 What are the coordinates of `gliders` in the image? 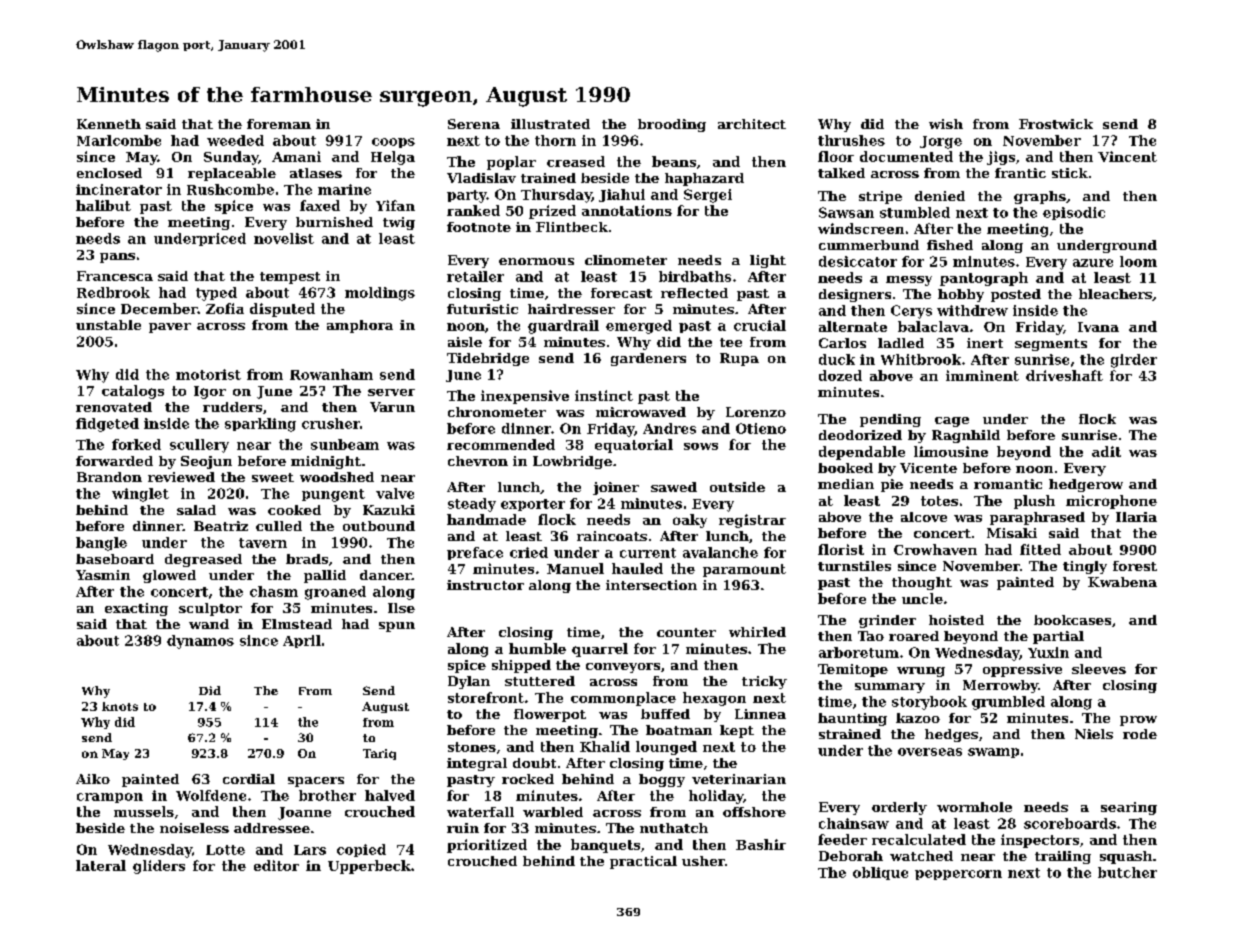 It's located at (159, 867).
